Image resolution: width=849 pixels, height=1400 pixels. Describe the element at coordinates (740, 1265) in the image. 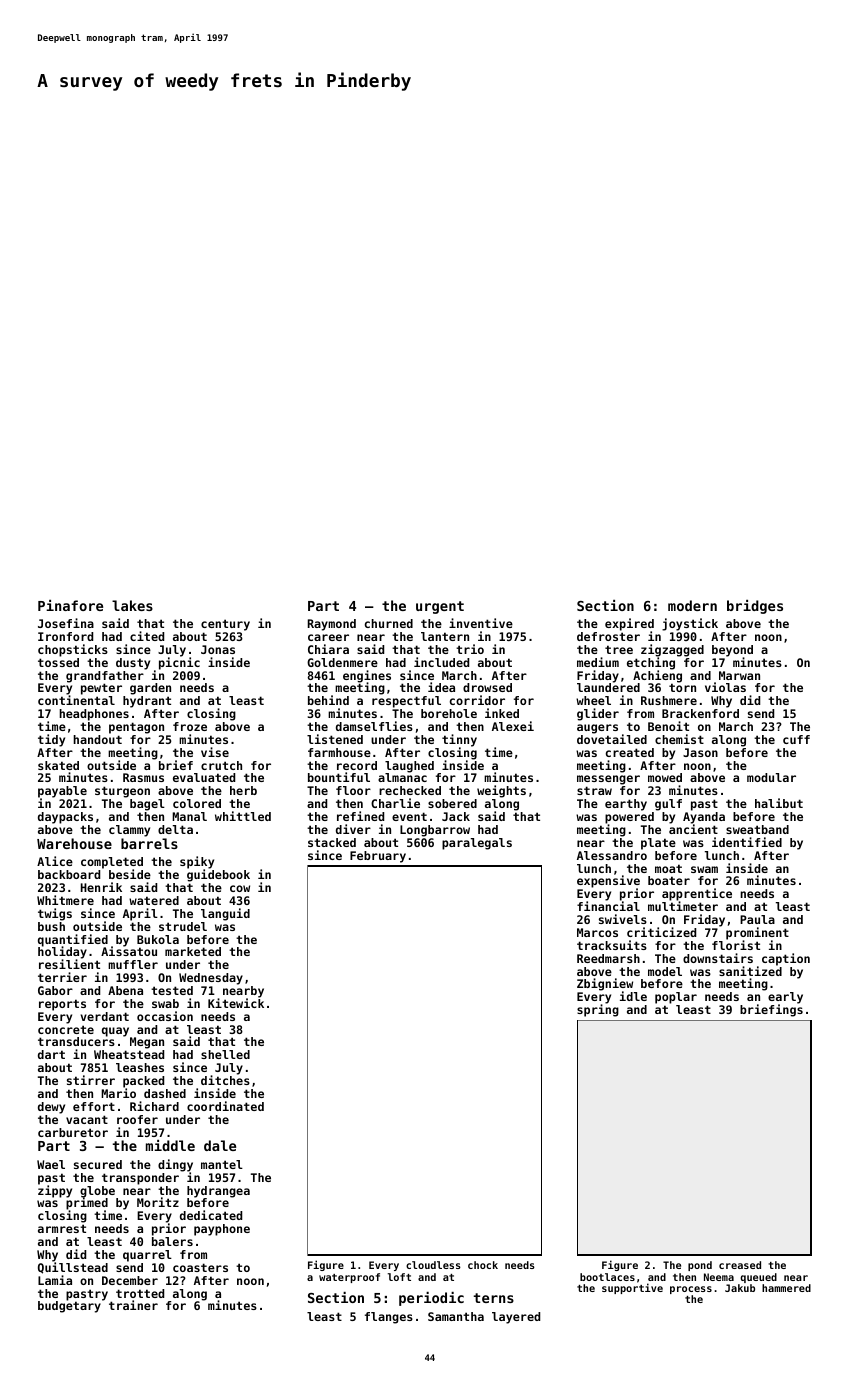

I see `creased` at that location.
